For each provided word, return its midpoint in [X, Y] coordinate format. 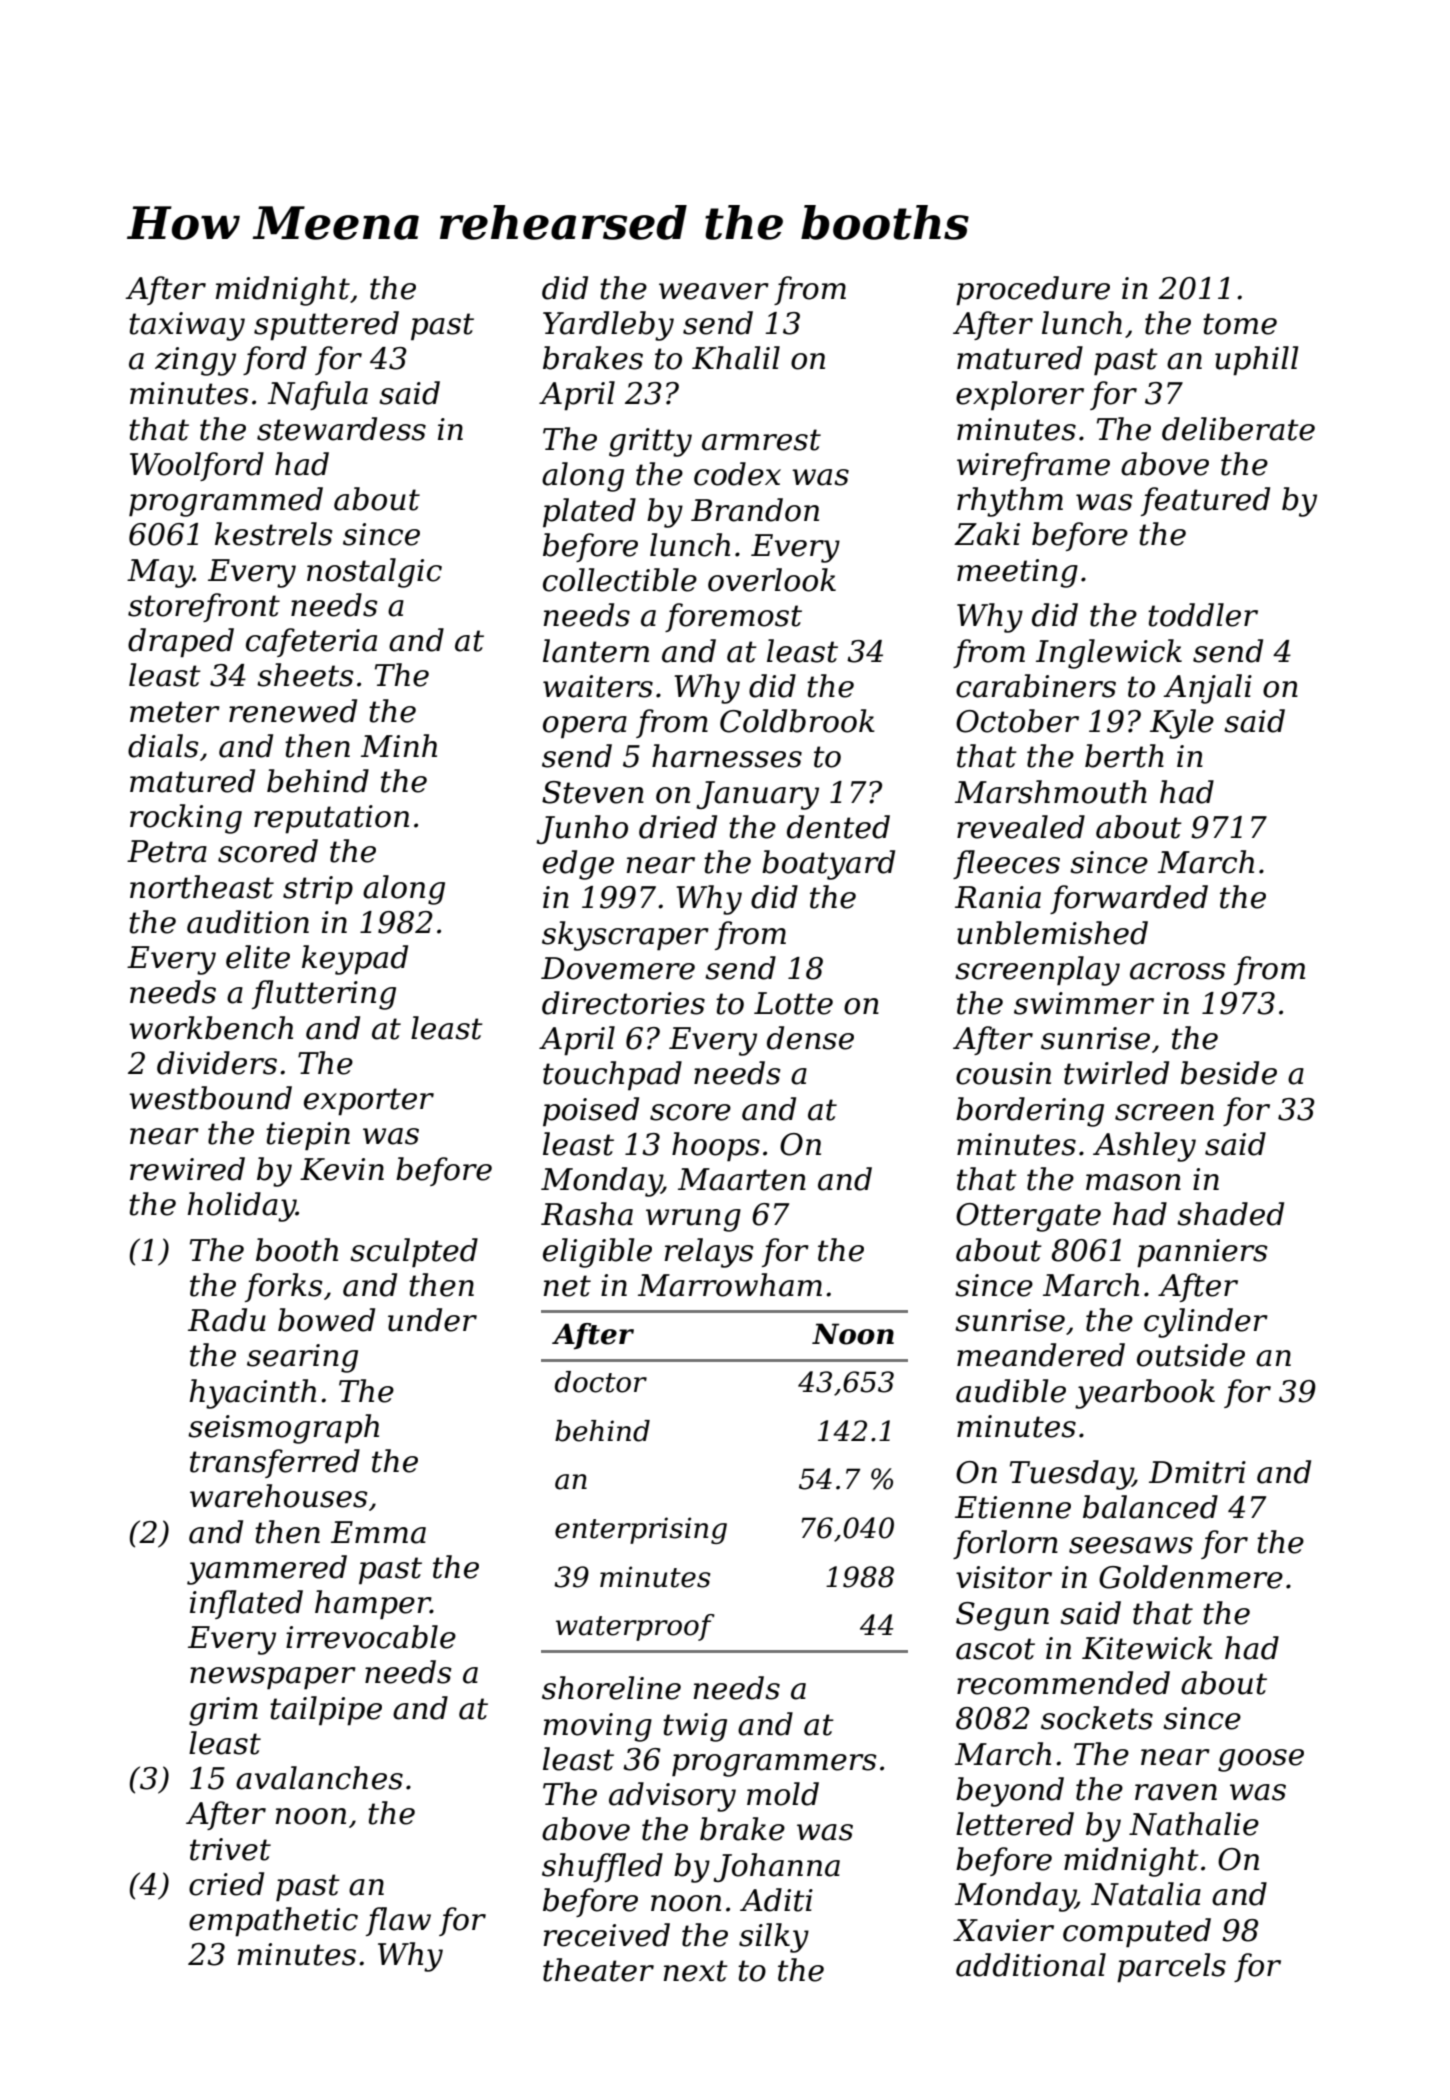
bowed [326, 1320]
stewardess [341, 429]
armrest [761, 440]
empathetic [273, 1921]
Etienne [1013, 1507]
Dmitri [1197, 1472]
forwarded [1129, 899]
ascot [995, 1649]
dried [678, 827]
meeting [1017, 573]
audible [1011, 1391]
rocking [186, 819]
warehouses [279, 1496]
